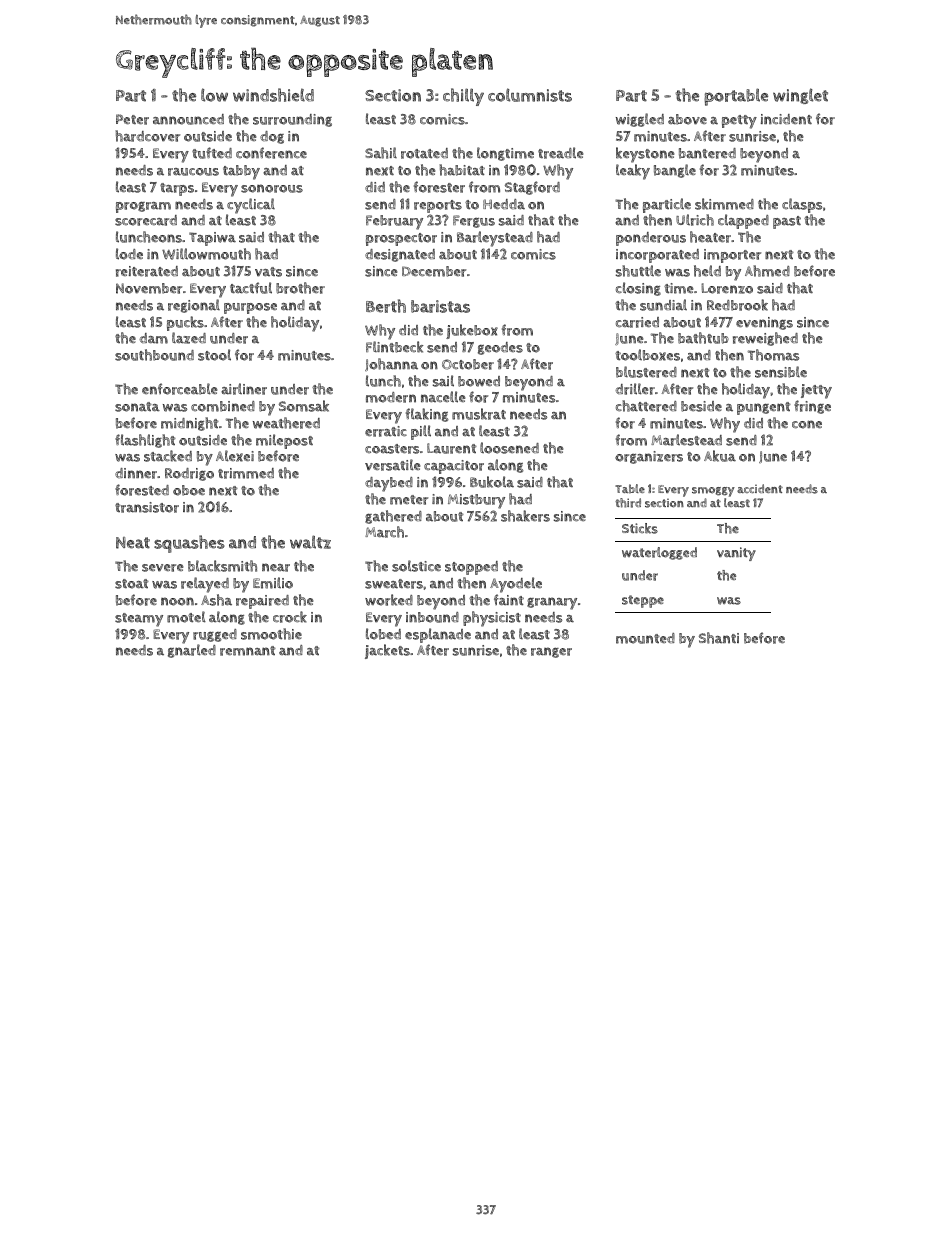 The width and height of the screenshot is (952, 1233). What do you see at coordinates (532, 188) in the screenshot?
I see `Stagford` at bounding box center [532, 188].
